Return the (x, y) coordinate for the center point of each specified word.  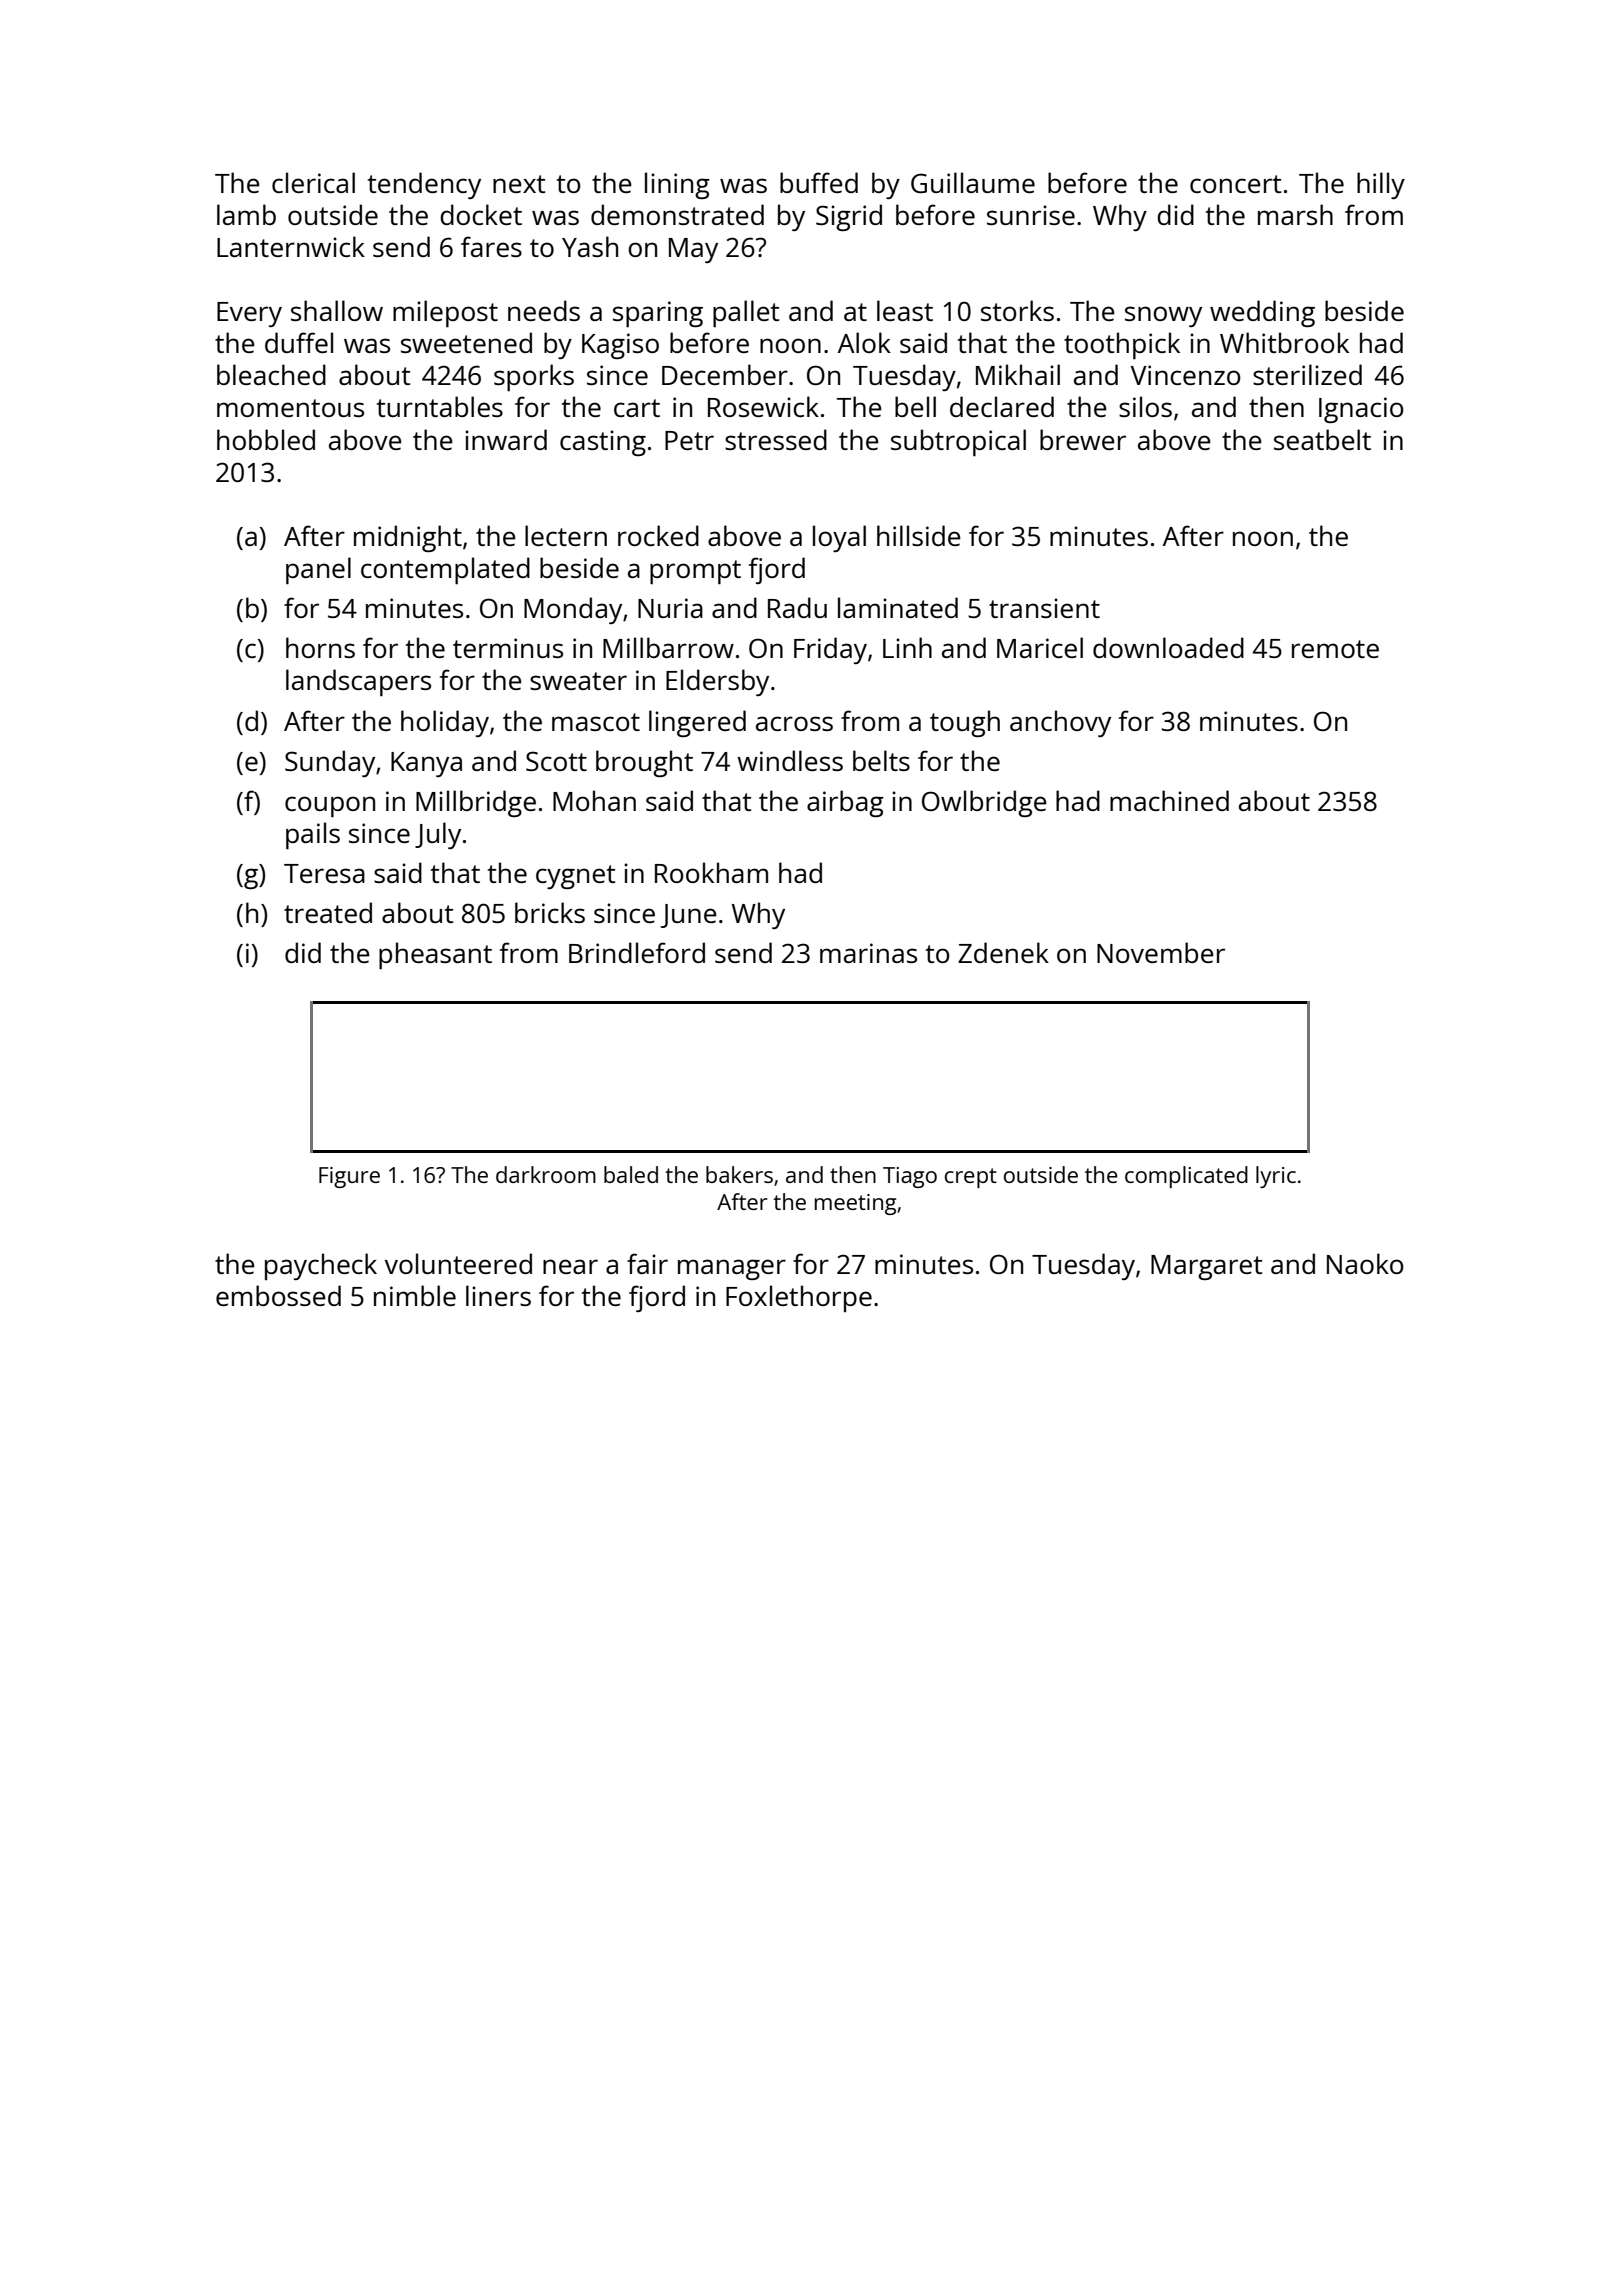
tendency (424, 185)
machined (1169, 800)
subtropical (958, 442)
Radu (797, 607)
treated (328, 912)
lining (677, 185)
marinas (868, 953)
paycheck (321, 1266)
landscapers (358, 682)
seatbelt (1322, 439)
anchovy (1060, 723)
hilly (1381, 185)
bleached (271, 374)
